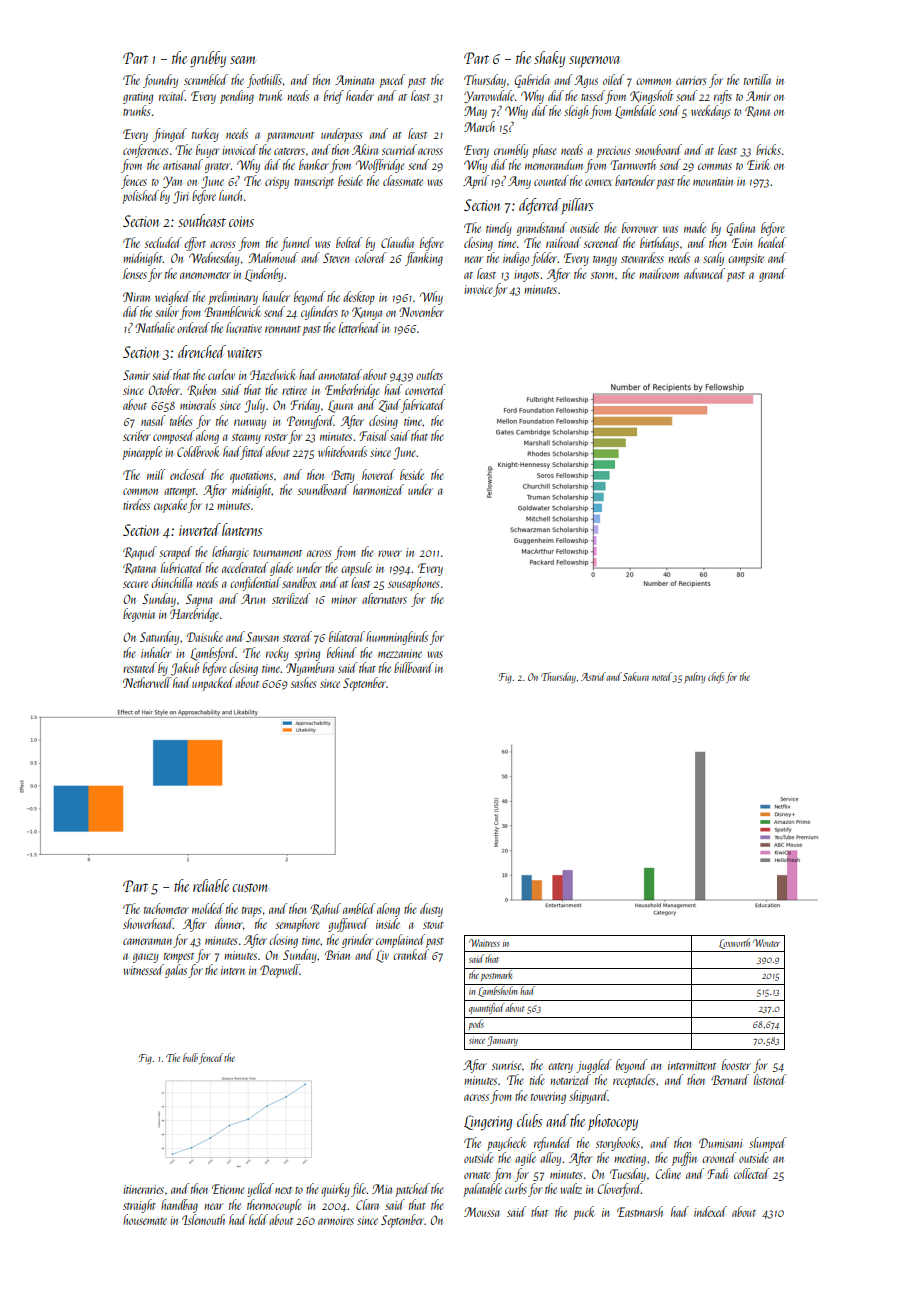 The width and height of the screenshot is (908, 1316). What do you see at coordinates (594, 62) in the screenshot?
I see `supernova` at bounding box center [594, 62].
